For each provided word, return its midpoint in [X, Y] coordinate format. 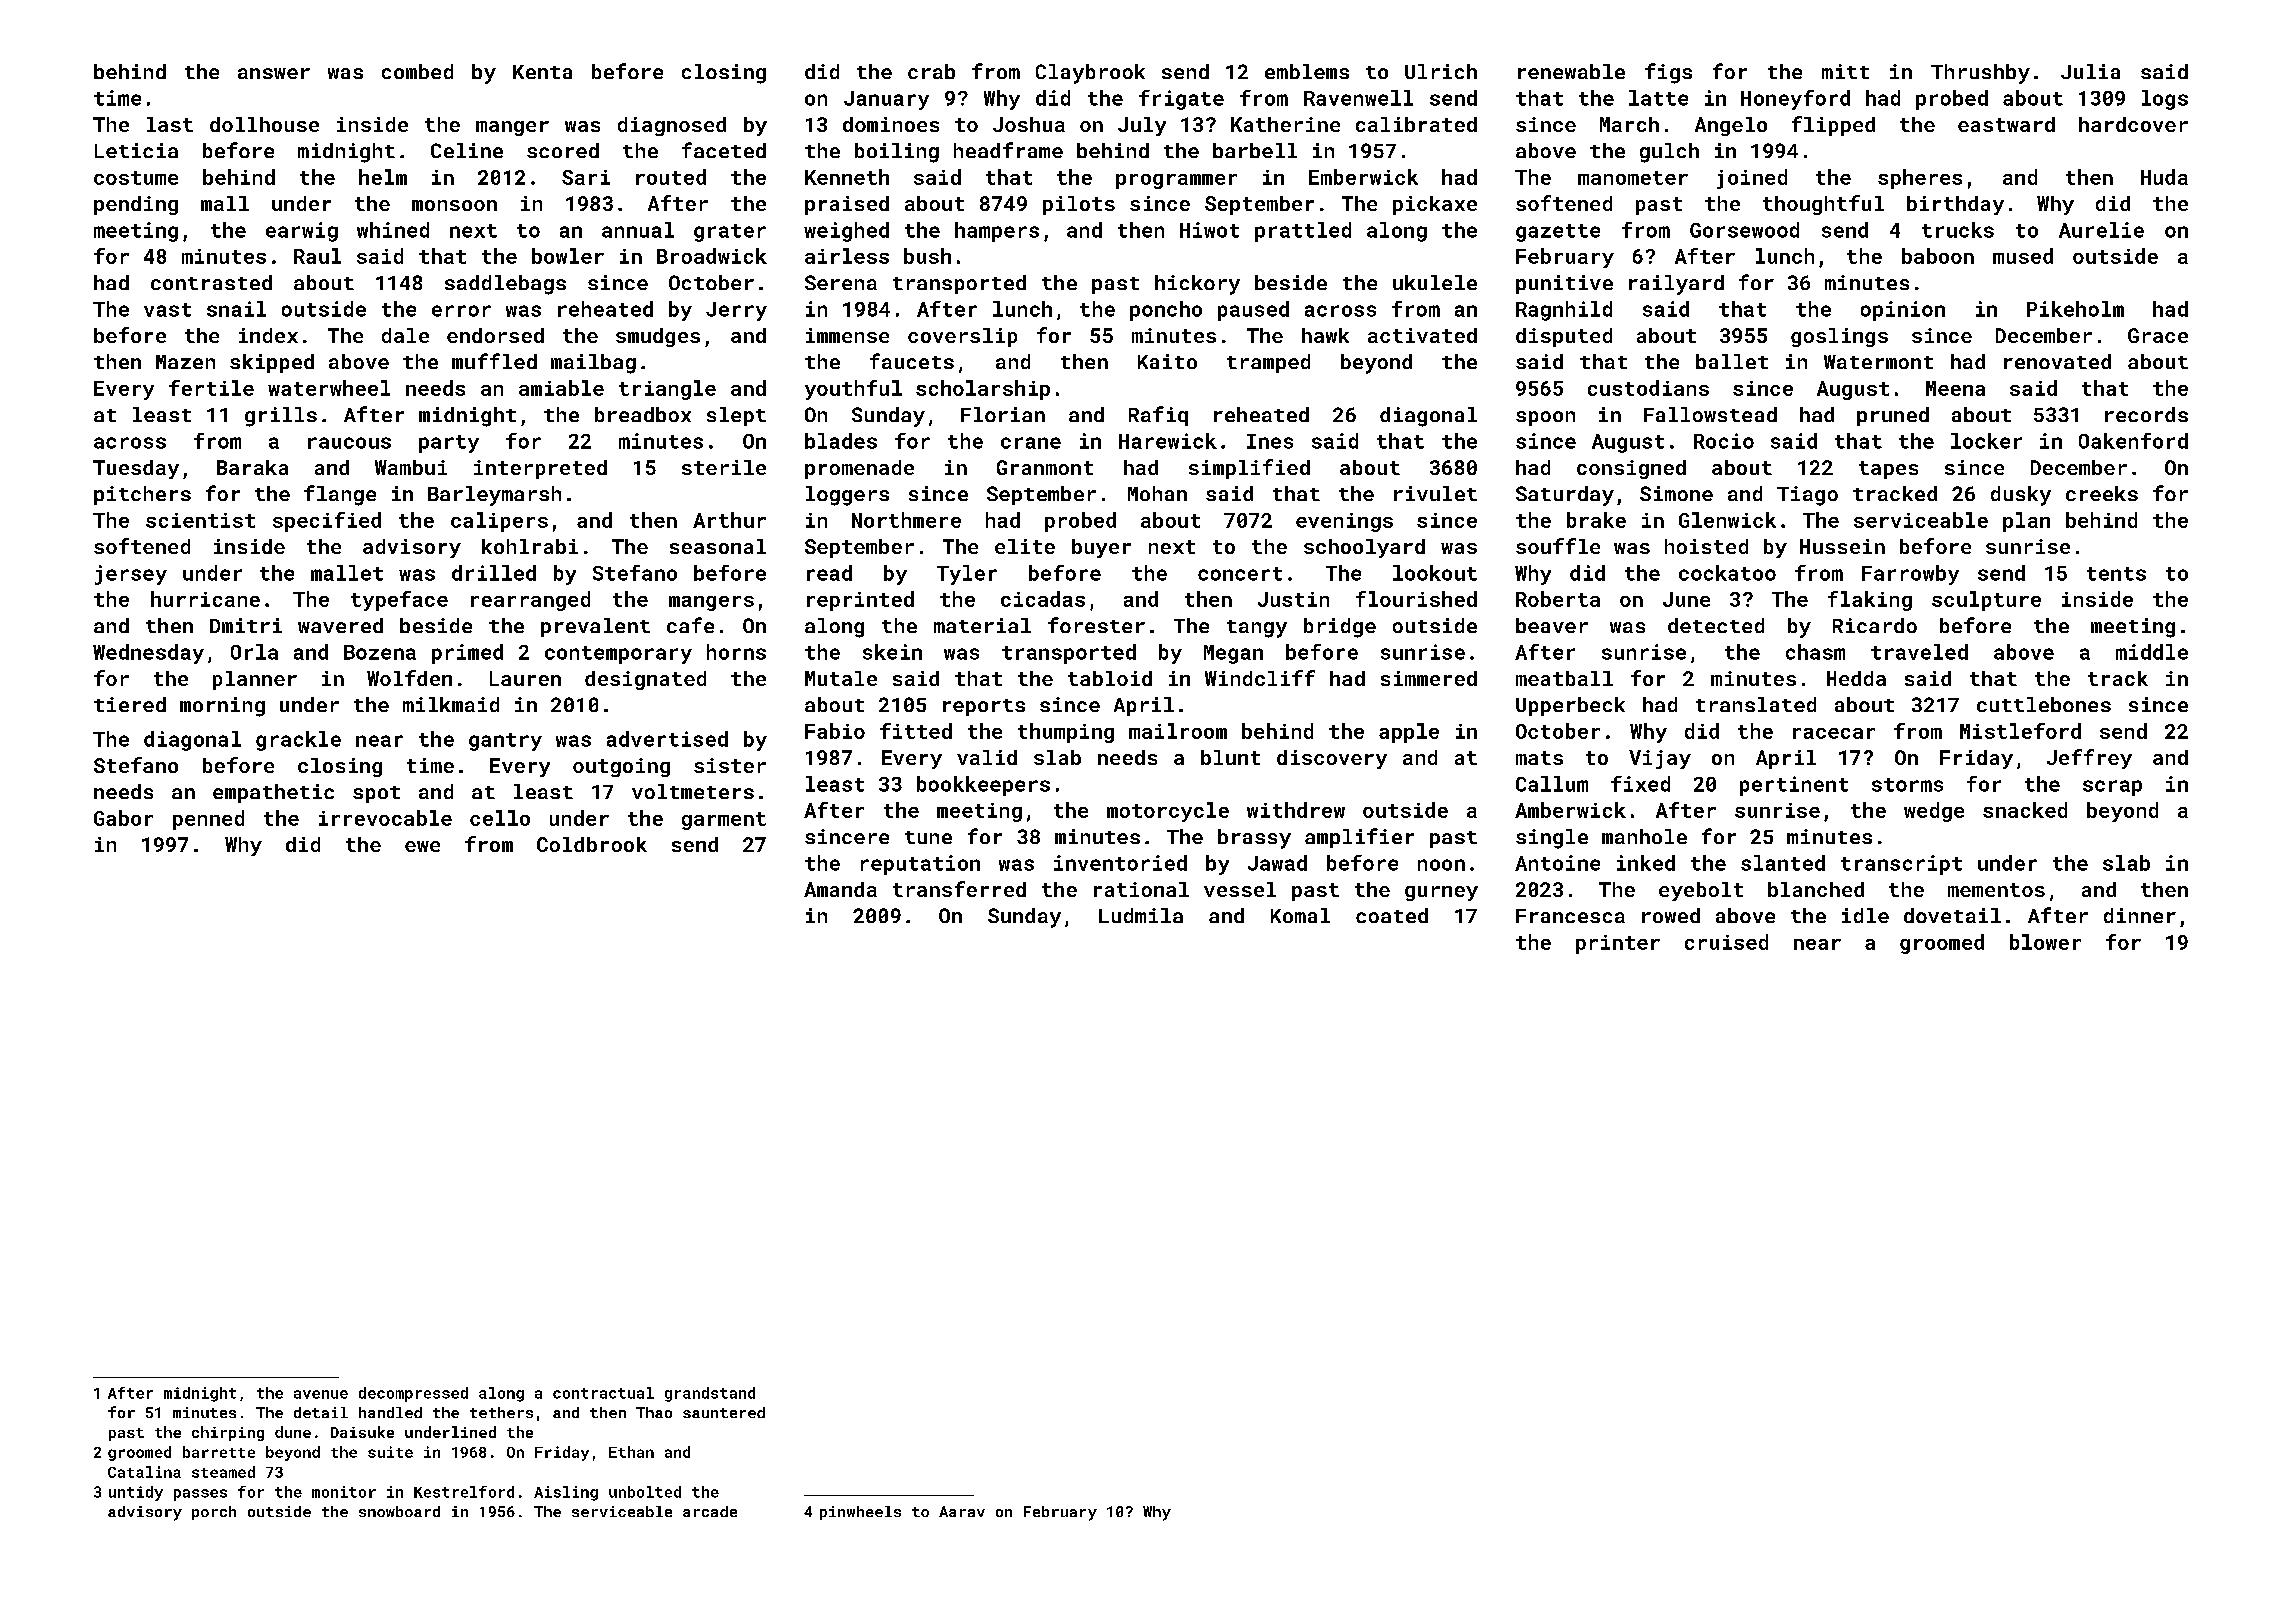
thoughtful [1823, 205]
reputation [920, 865]
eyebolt [1701, 891]
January [886, 100]
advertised [667, 739]
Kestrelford [464, 1492]
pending [136, 205]
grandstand [710, 1394]
